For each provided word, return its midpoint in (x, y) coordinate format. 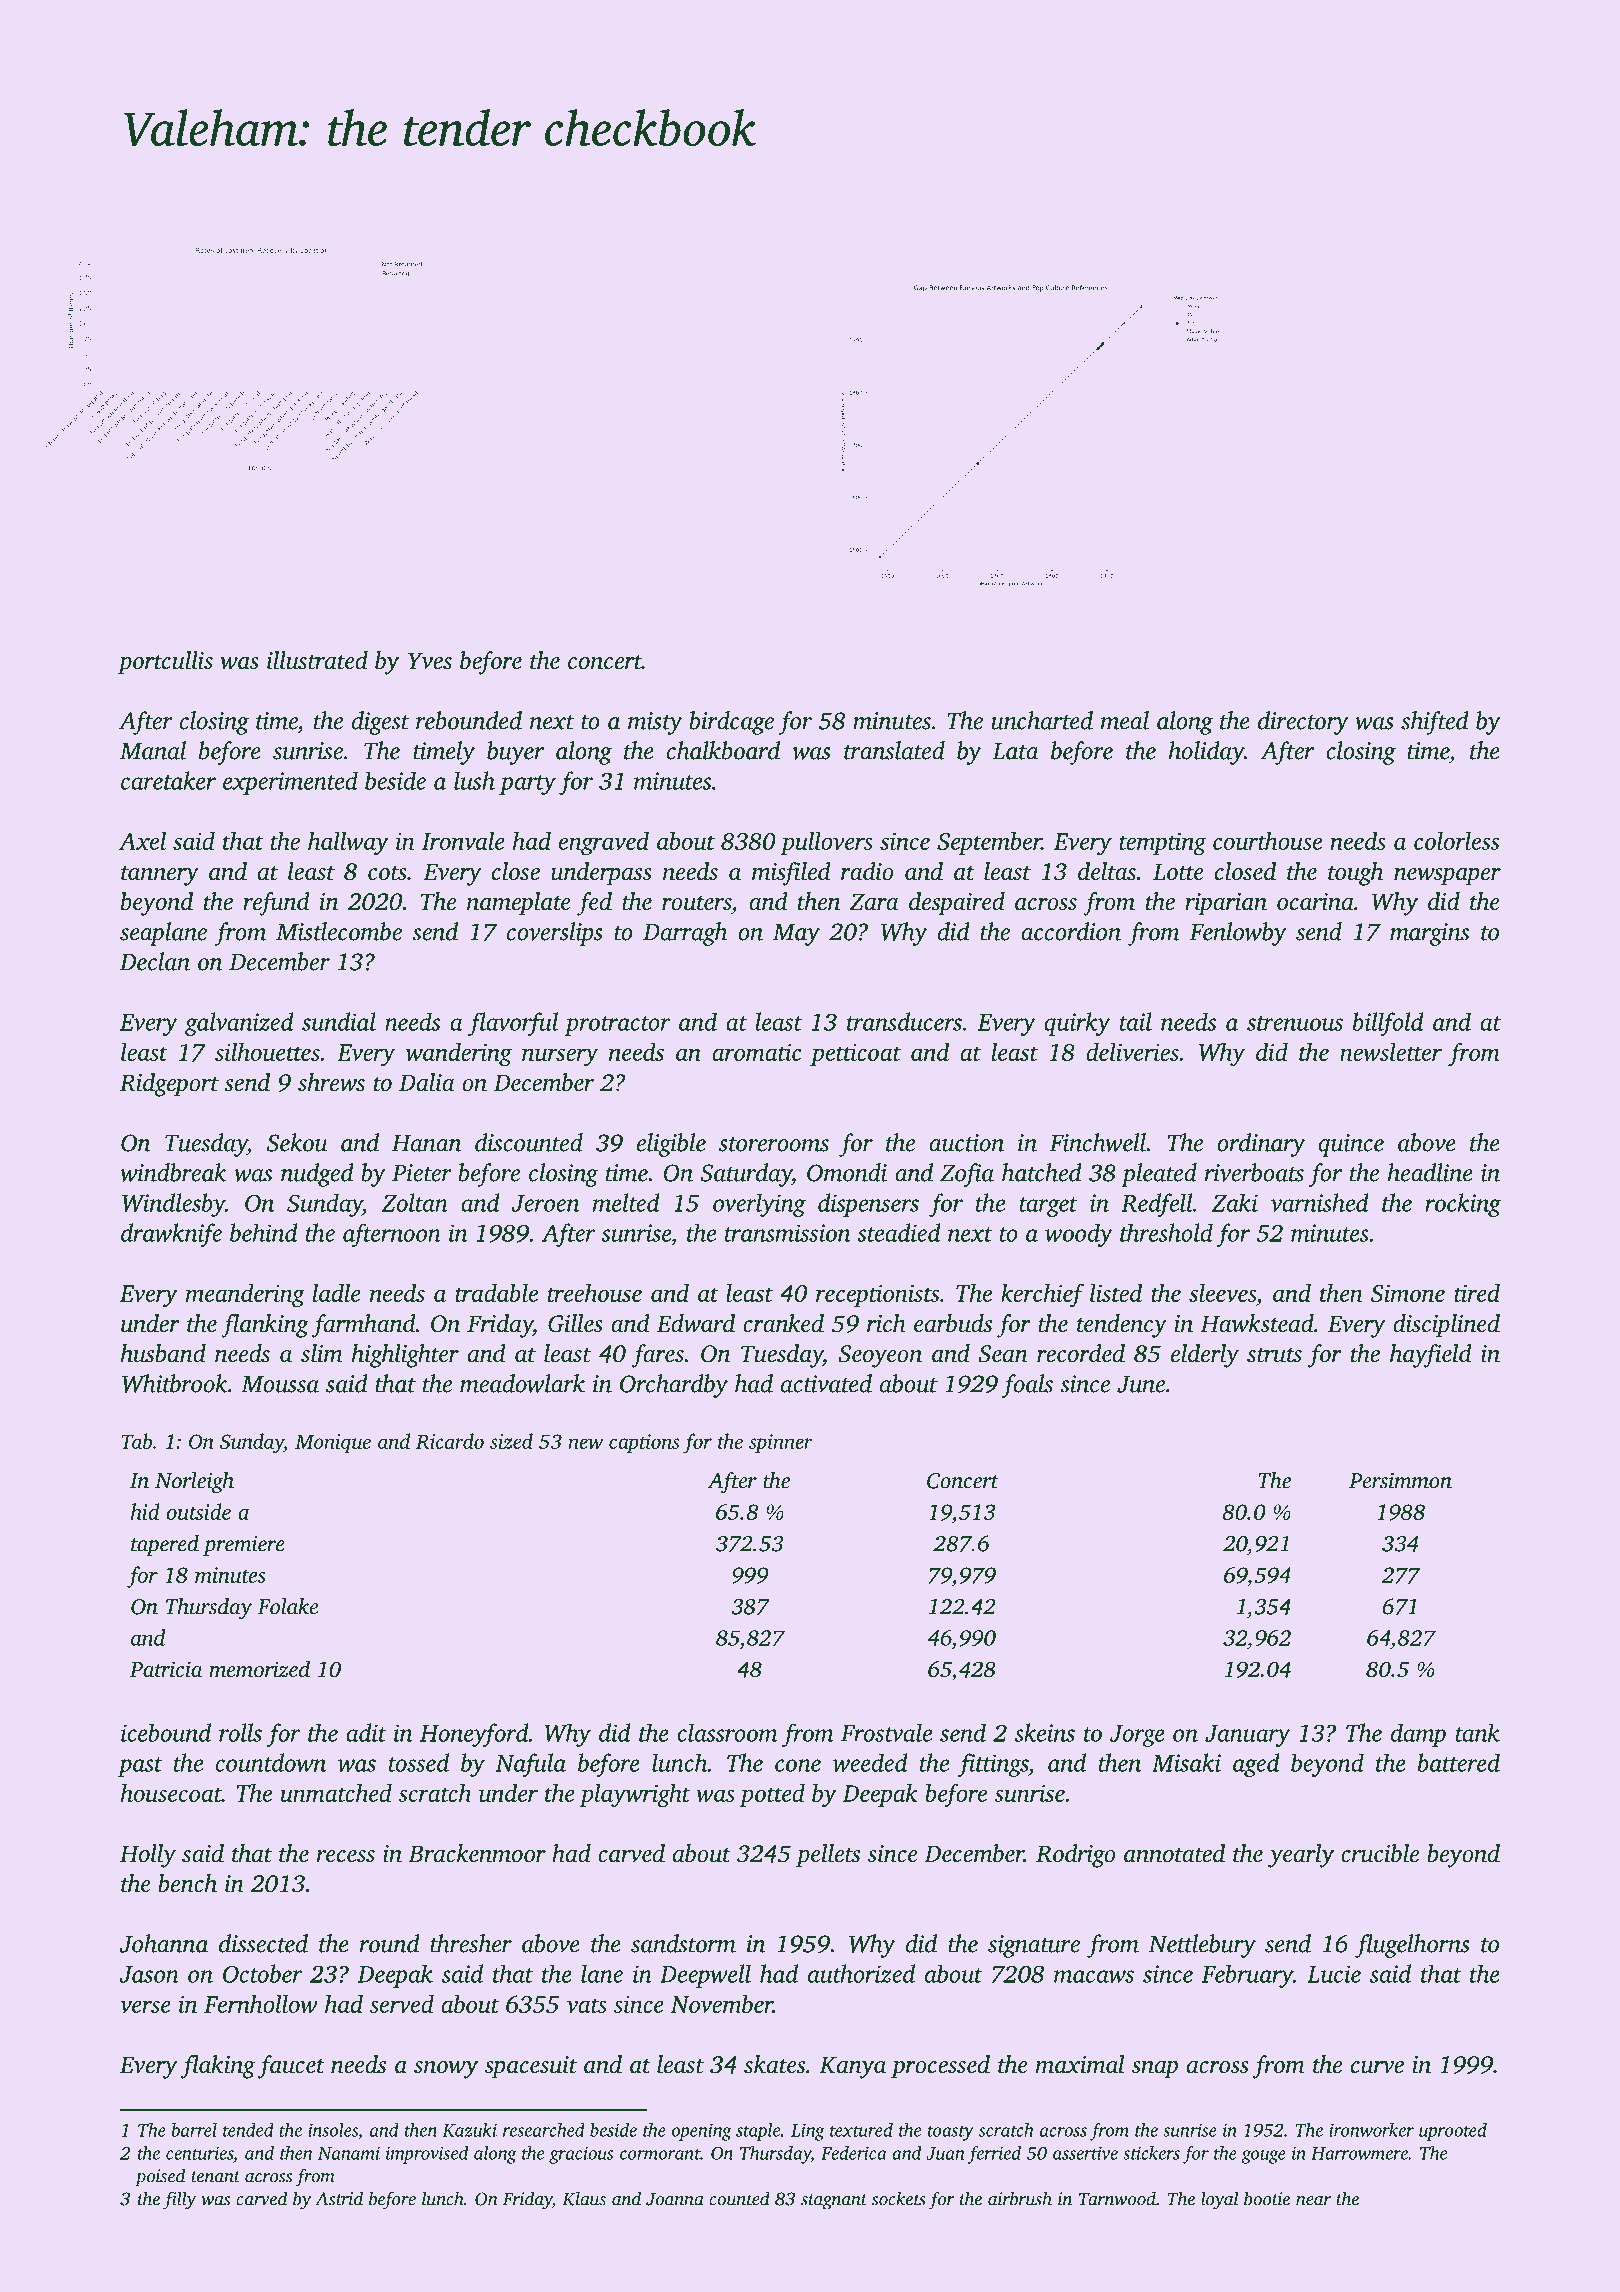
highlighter (405, 1356)
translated (894, 750)
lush (474, 780)
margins (1429, 934)
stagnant (834, 2202)
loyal (1220, 2200)
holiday (1206, 753)
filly (179, 2200)
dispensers (868, 1205)
